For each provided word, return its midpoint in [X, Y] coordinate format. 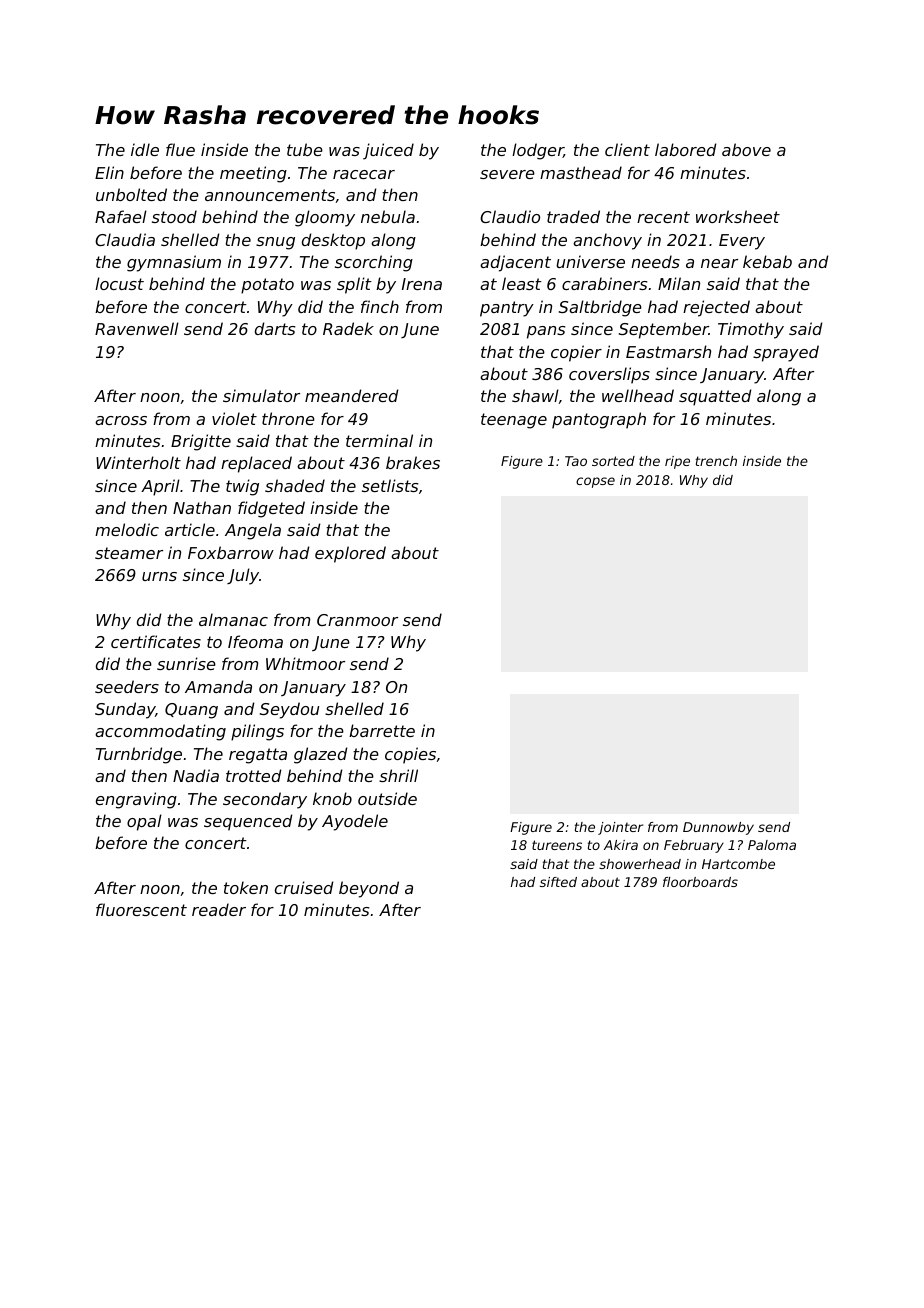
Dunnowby [718, 828]
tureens [557, 845]
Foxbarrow [231, 552]
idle [145, 149]
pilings [257, 732]
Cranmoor [357, 620]
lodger [538, 151]
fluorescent [141, 909]
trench [716, 461]
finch [380, 306]
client [627, 149]
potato [267, 286]
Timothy [751, 330]
